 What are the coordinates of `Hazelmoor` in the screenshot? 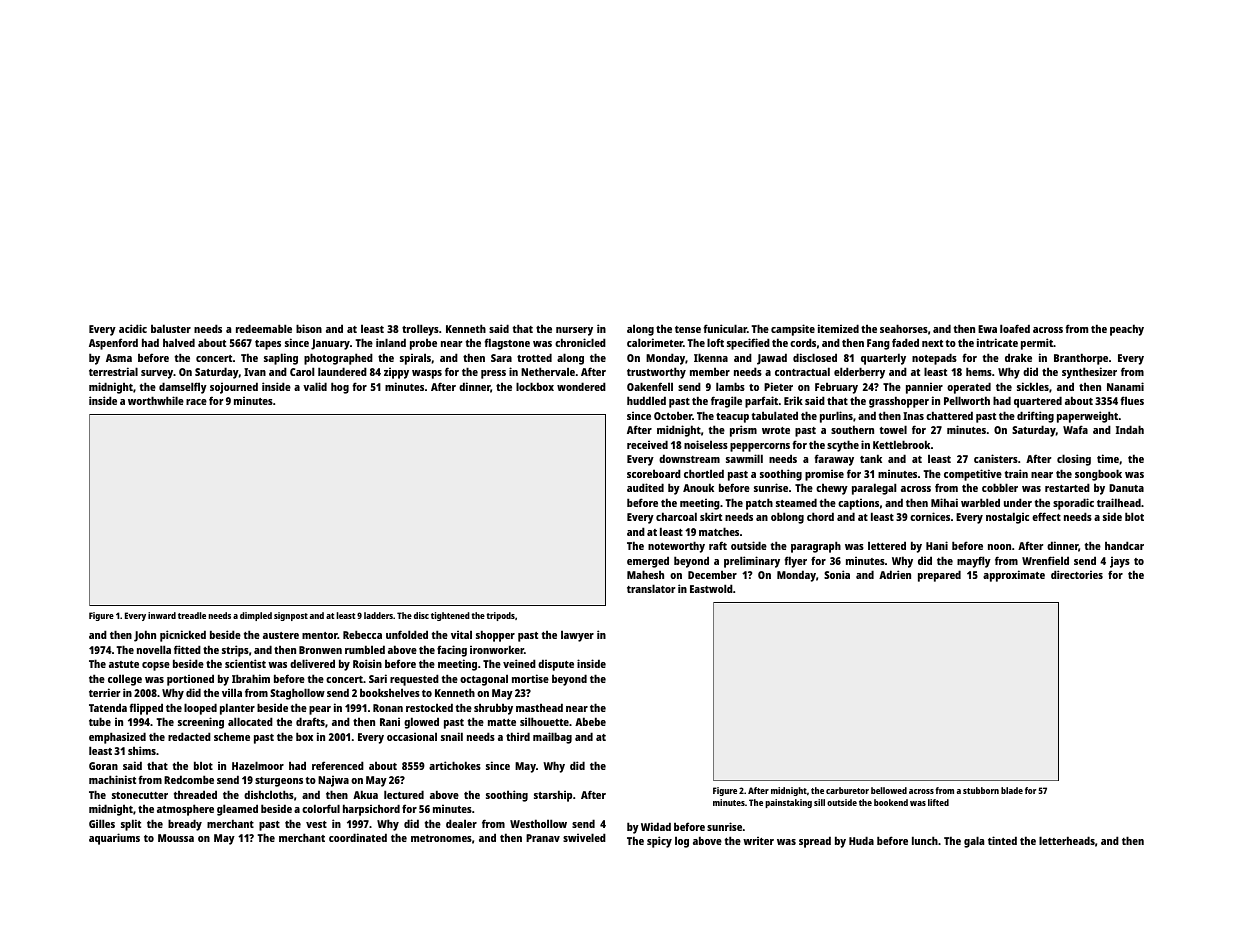 It's located at (258, 765).
